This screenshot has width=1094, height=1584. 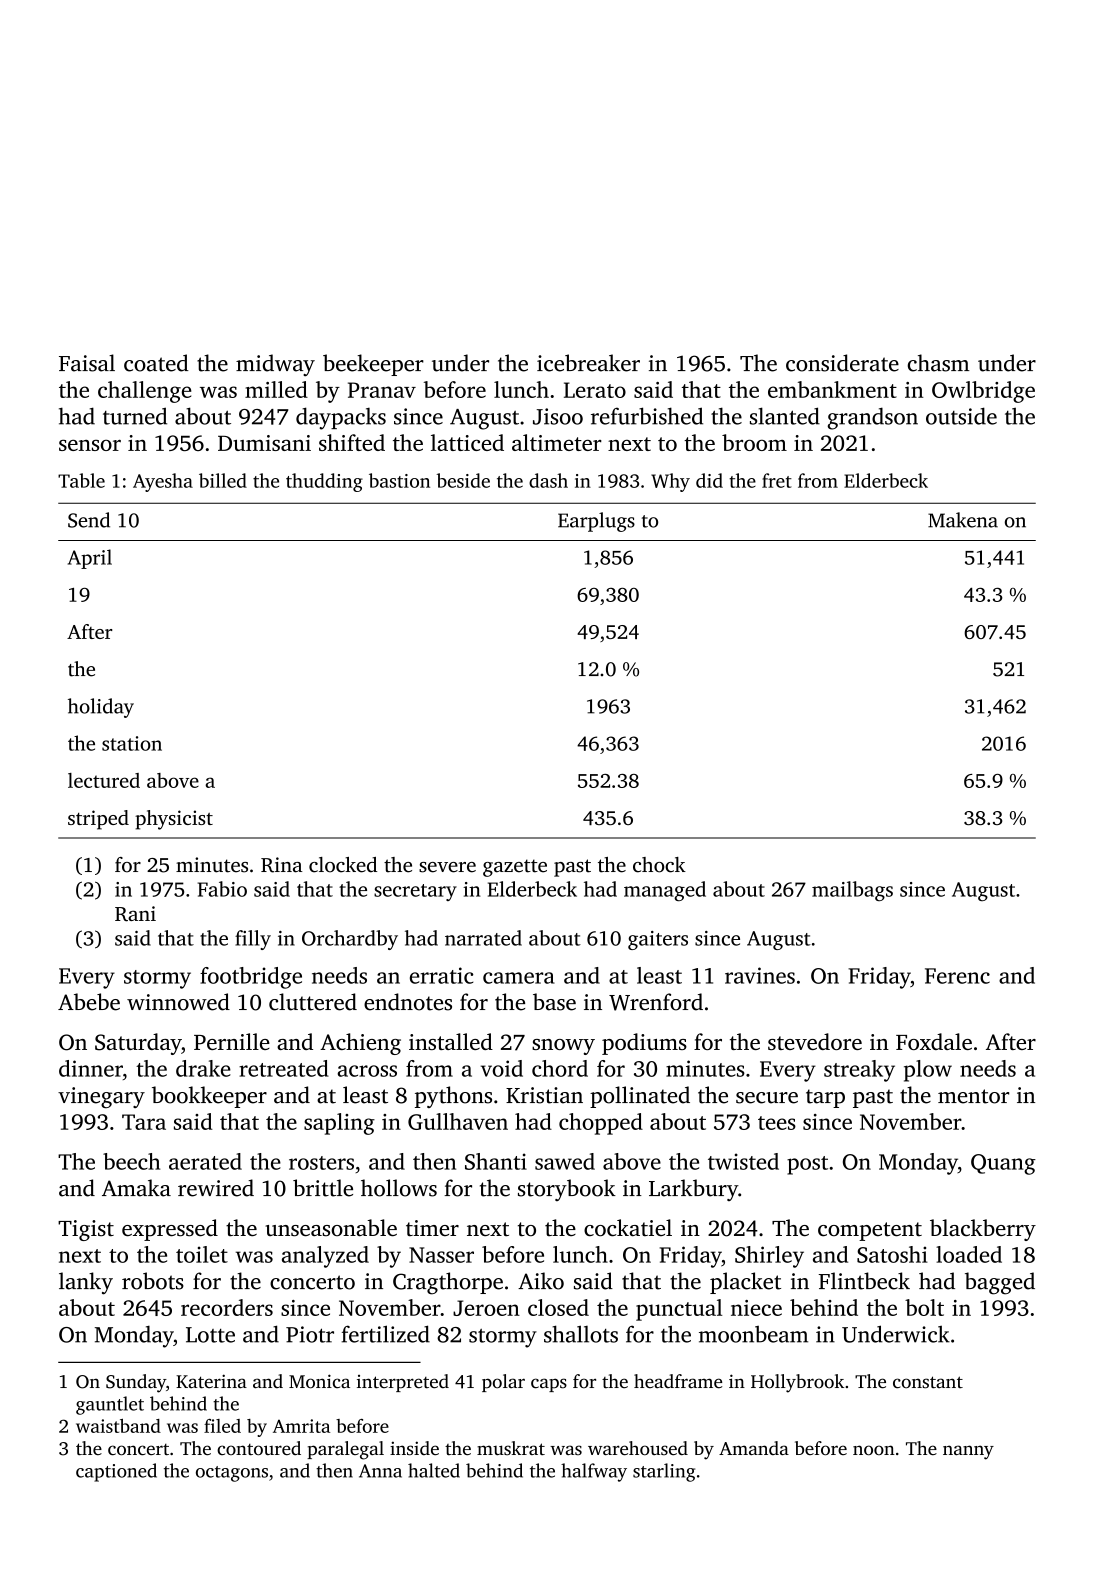 I want to click on storybook, so click(x=567, y=1190).
